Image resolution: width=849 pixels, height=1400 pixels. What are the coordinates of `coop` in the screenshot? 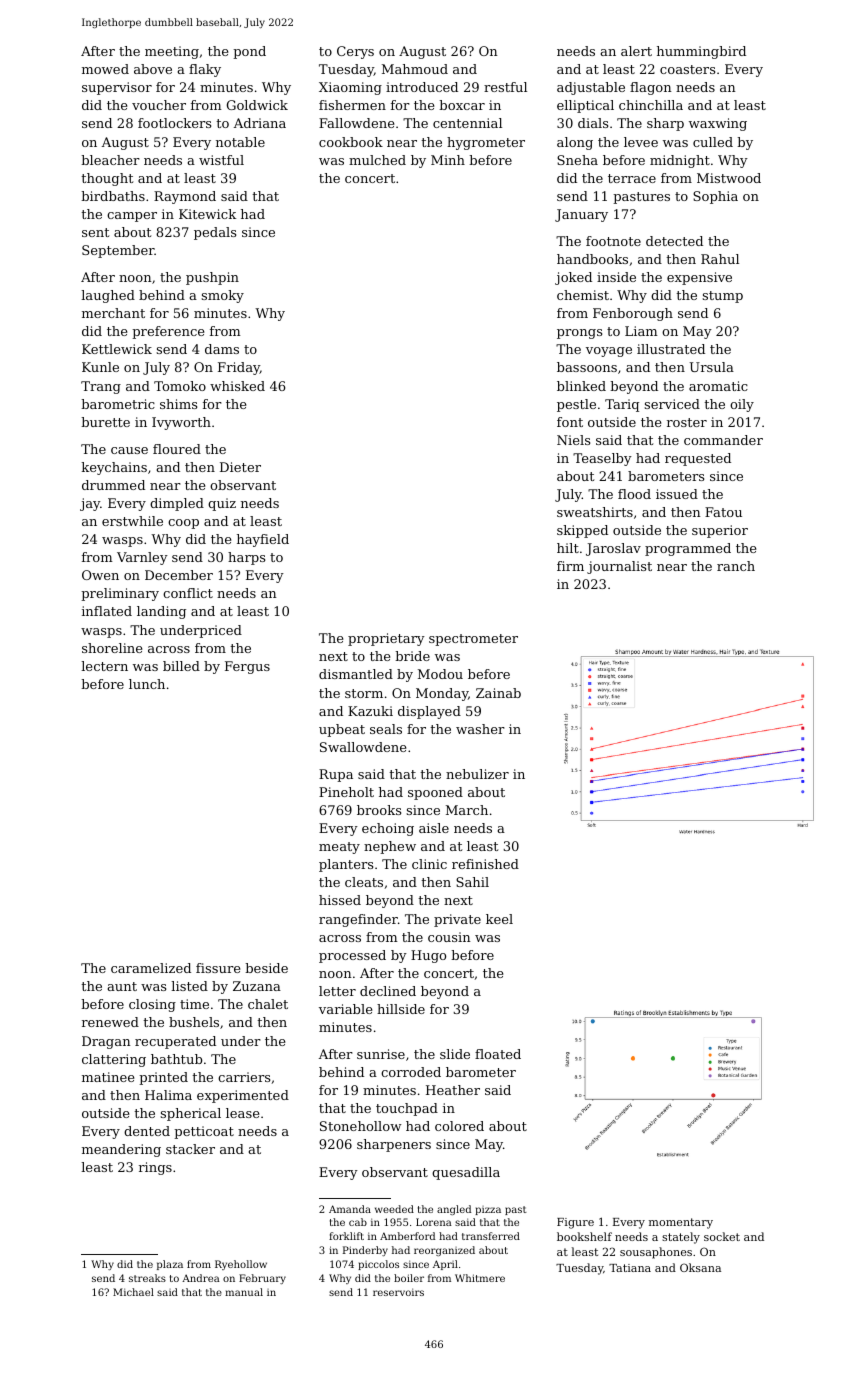 It's located at (183, 524).
